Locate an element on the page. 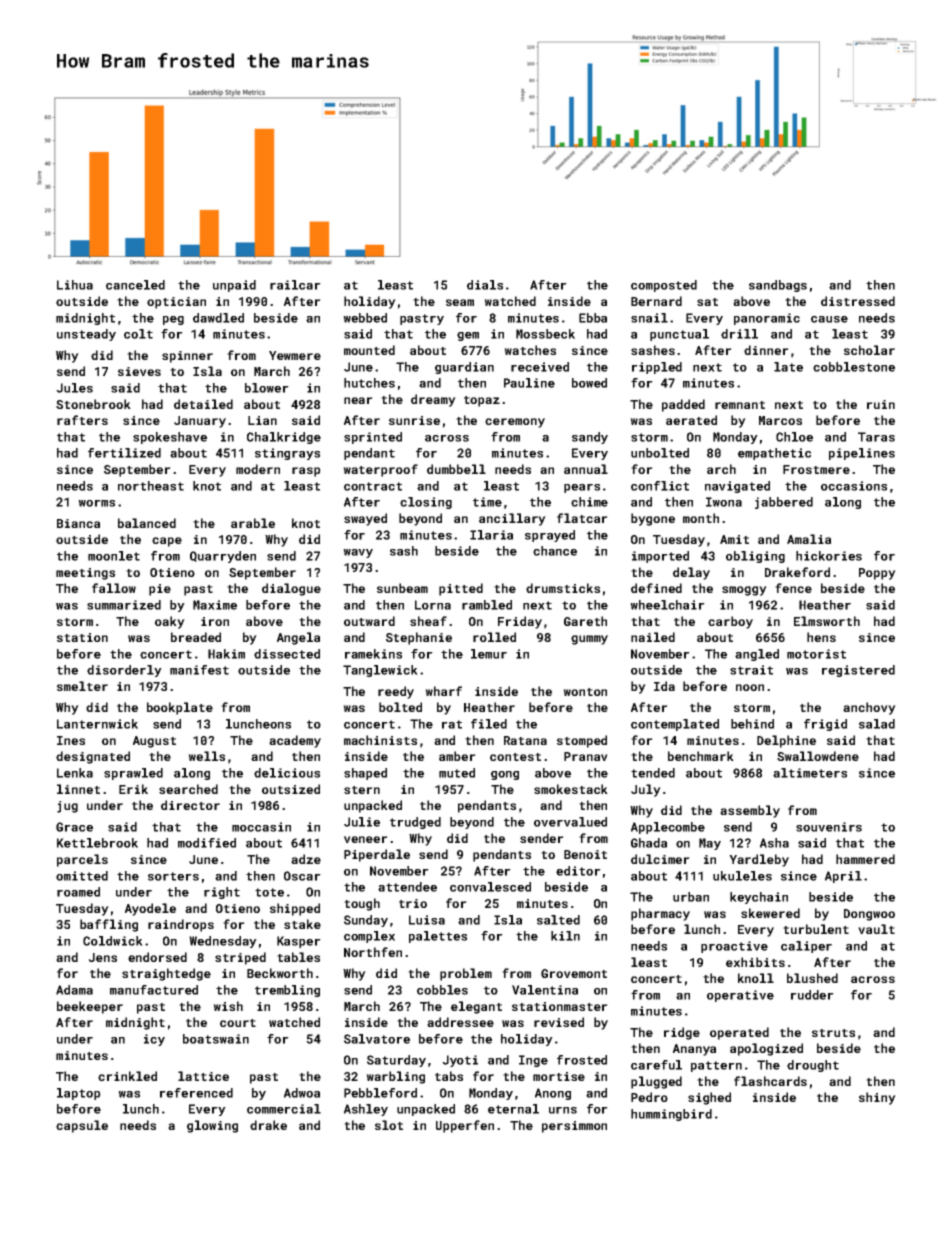 The image size is (952, 1233). Valentina is located at coordinates (545, 990).
